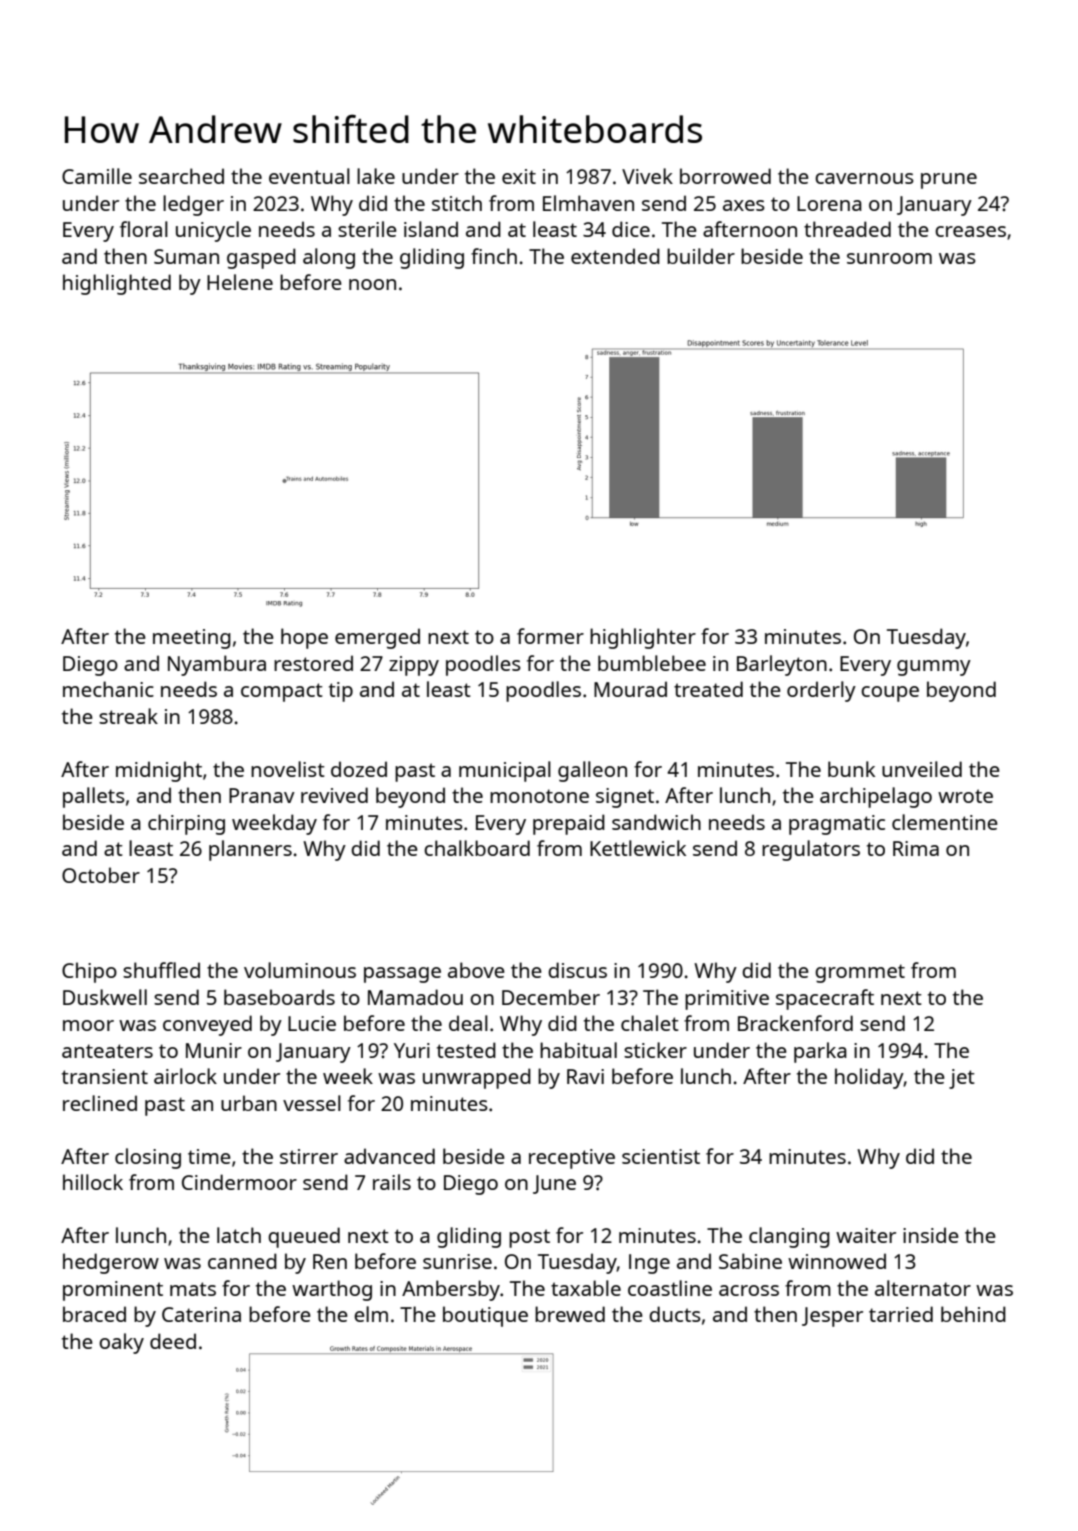 This screenshot has height=1531, width=1078. Describe the element at coordinates (860, 973) in the screenshot. I see `grommet` at that location.
